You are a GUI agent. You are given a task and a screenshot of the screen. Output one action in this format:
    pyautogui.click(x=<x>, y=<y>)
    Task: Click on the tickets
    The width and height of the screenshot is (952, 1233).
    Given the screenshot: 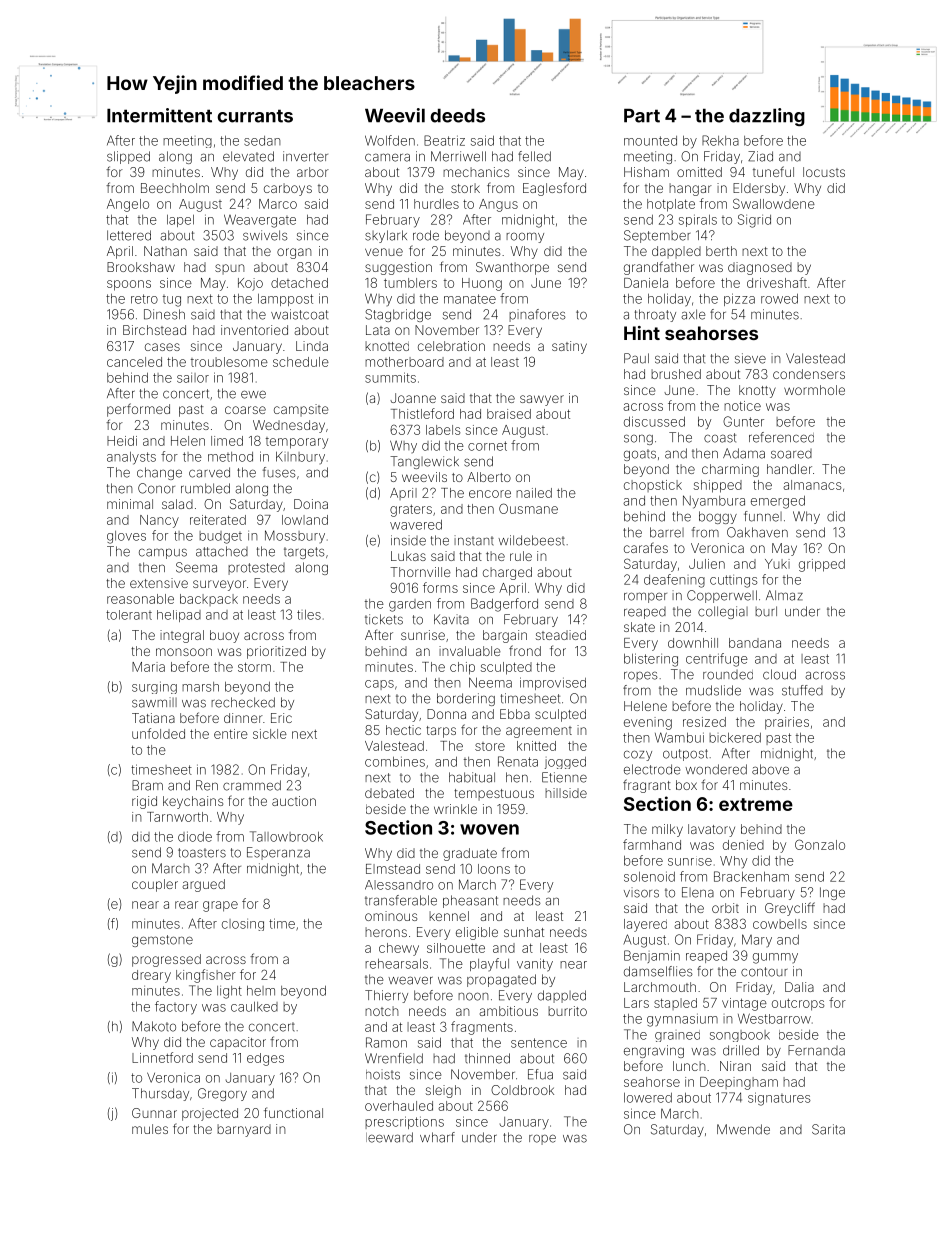 What is the action you would take?
    pyautogui.click(x=384, y=619)
